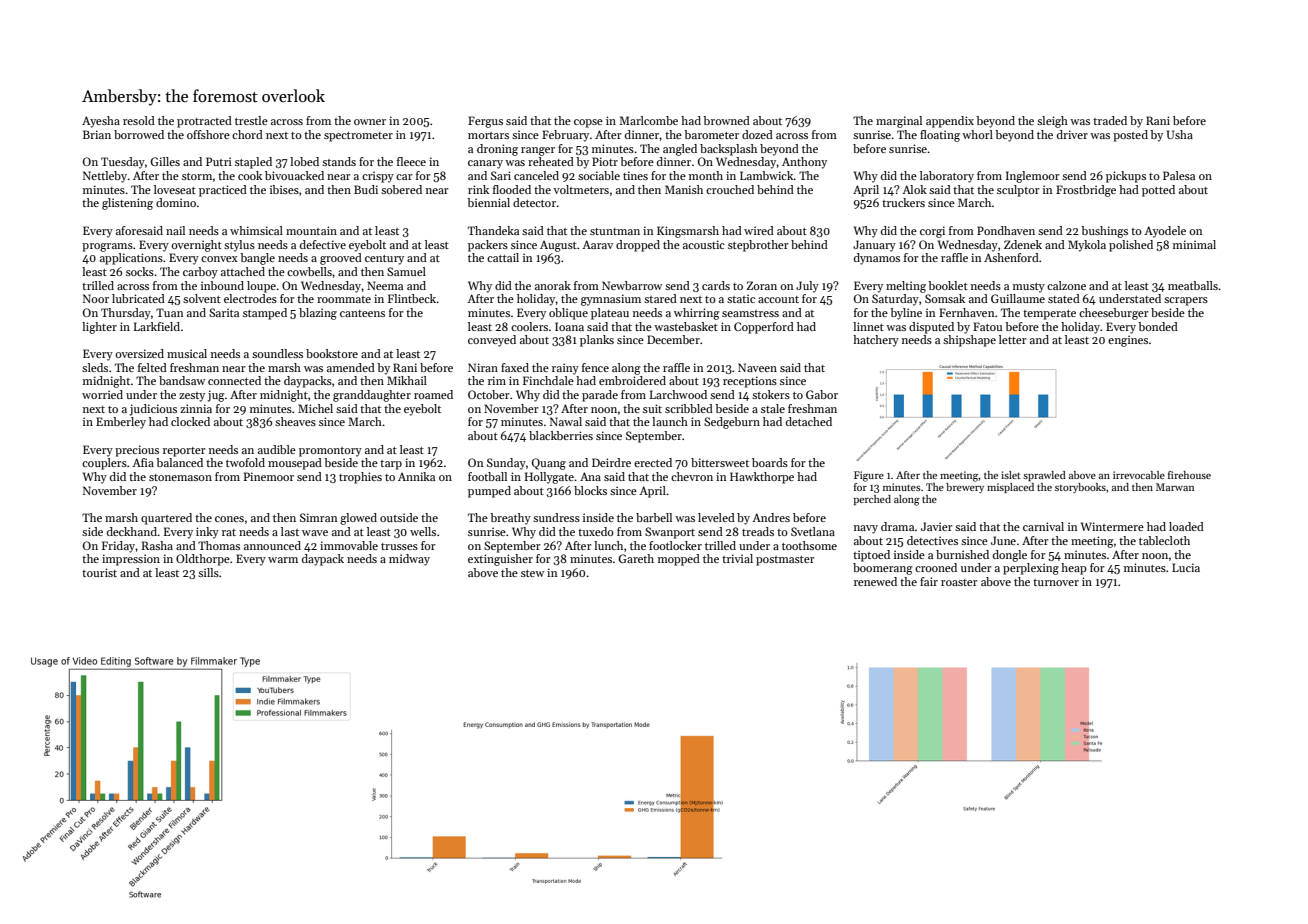 The image size is (1308, 924). What do you see at coordinates (588, 123) in the screenshot?
I see `copse` at bounding box center [588, 123].
